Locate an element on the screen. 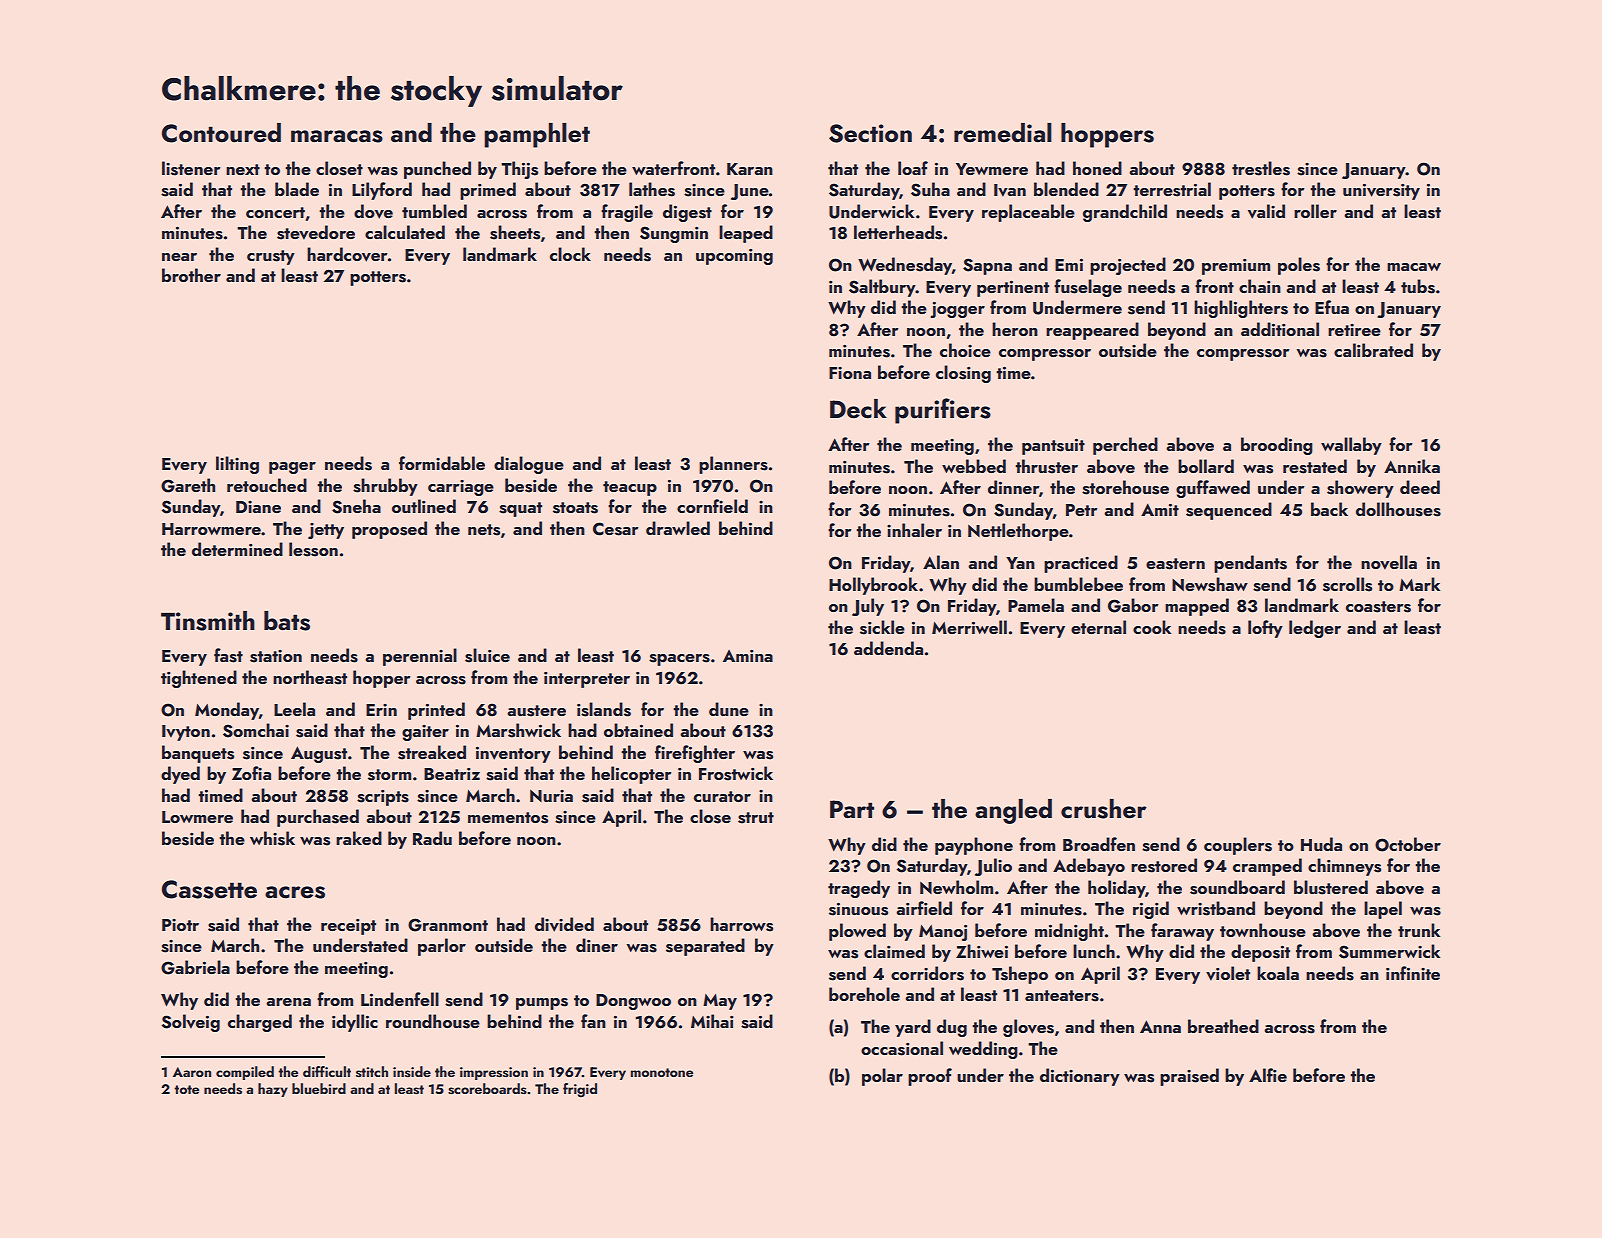 This screenshot has height=1238, width=1602. strut is located at coordinates (756, 818).
